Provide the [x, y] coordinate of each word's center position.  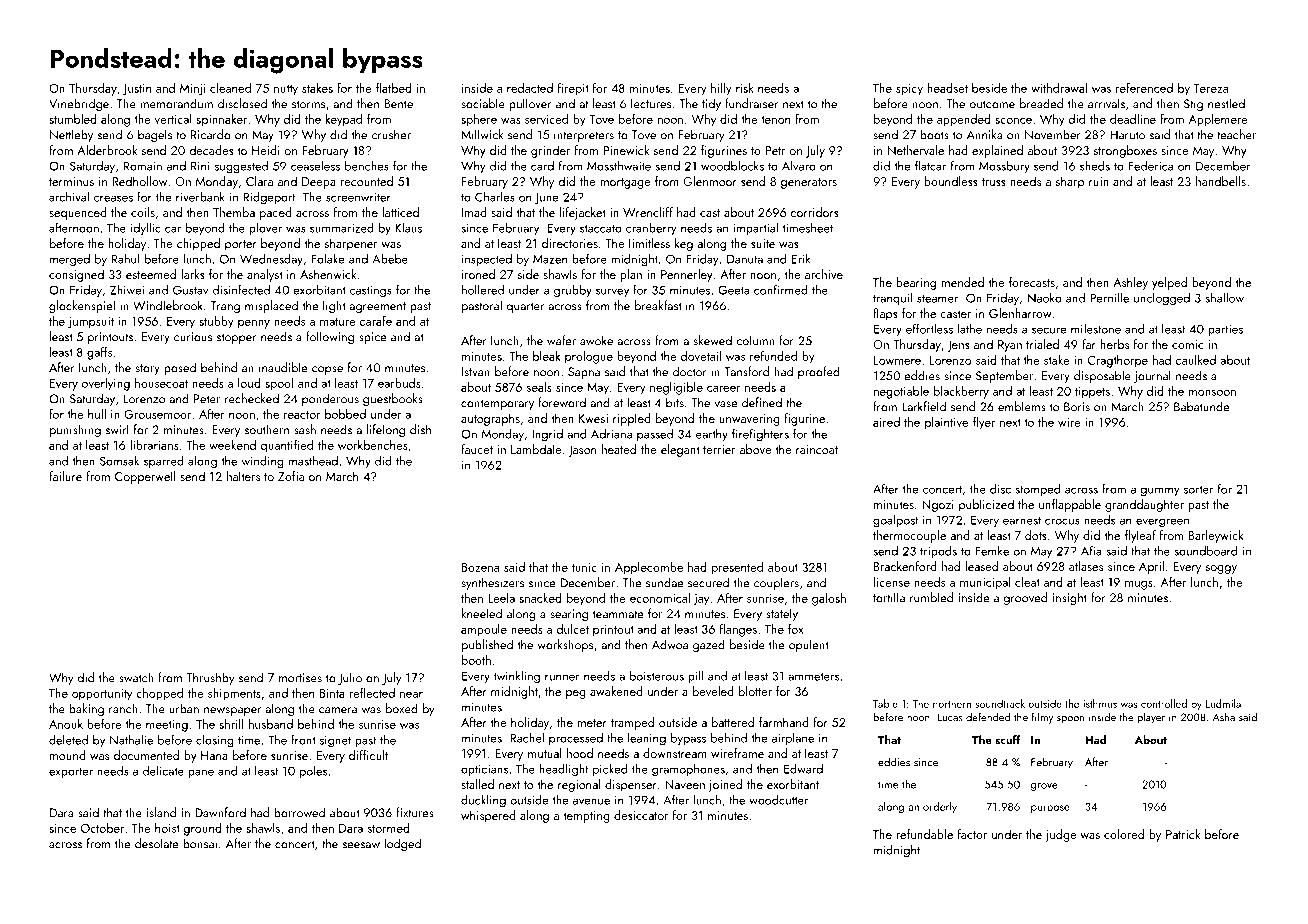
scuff [1008, 739]
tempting [586, 817]
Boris [1077, 407]
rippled [632, 419]
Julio [350, 678]
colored [1124, 834]
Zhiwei [127, 290]
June [546, 198]
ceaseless [315, 166]
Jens [958, 346]
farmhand [784, 722]
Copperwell [145, 477]
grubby [573, 291]
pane [201, 773]
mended [962, 282]
